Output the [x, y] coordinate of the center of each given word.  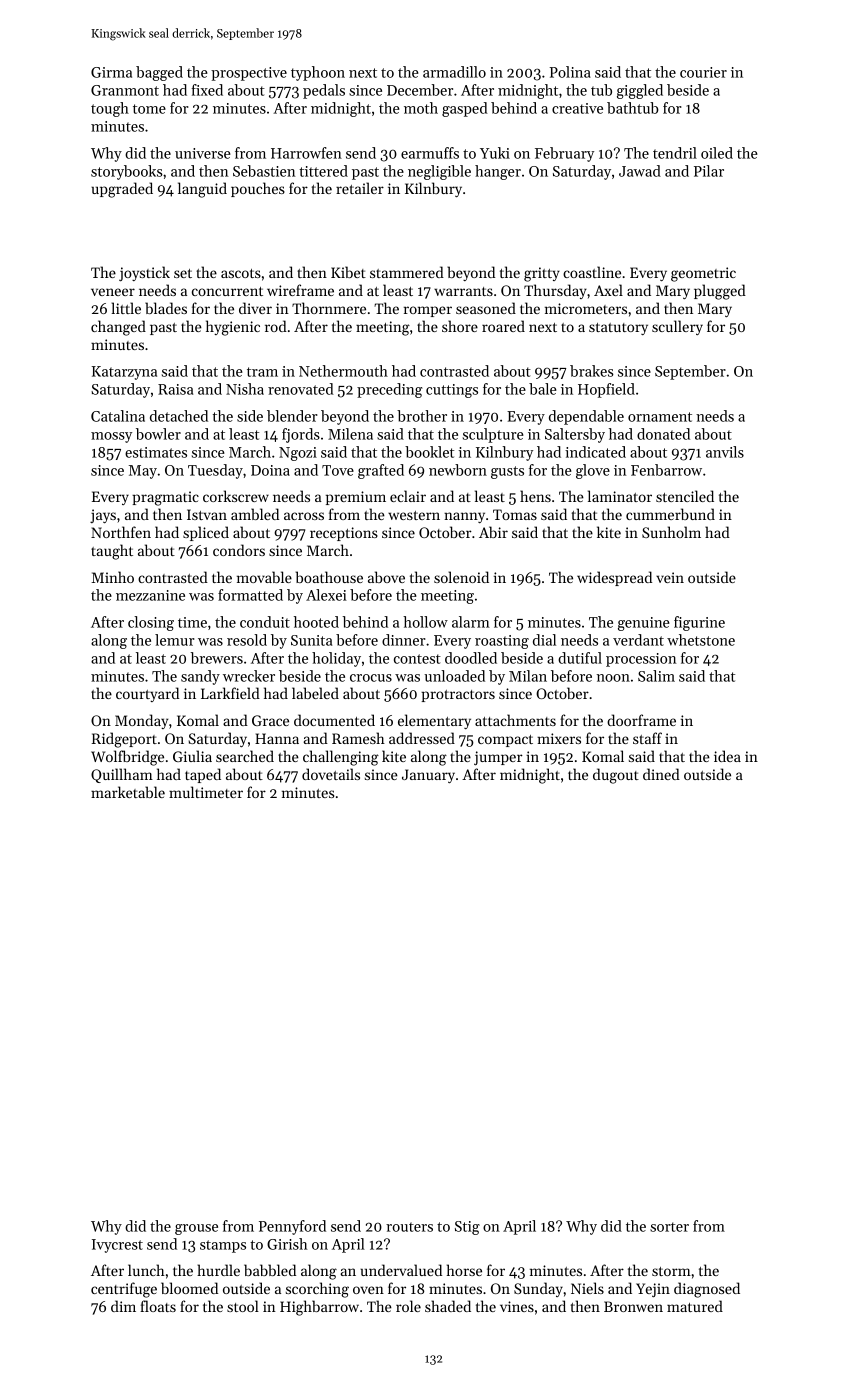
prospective [249, 74]
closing [151, 623]
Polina [570, 72]
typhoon [318, 73]
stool [243, 1306]
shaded [448, 1306]
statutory [618, 329]
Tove [338, 470]
